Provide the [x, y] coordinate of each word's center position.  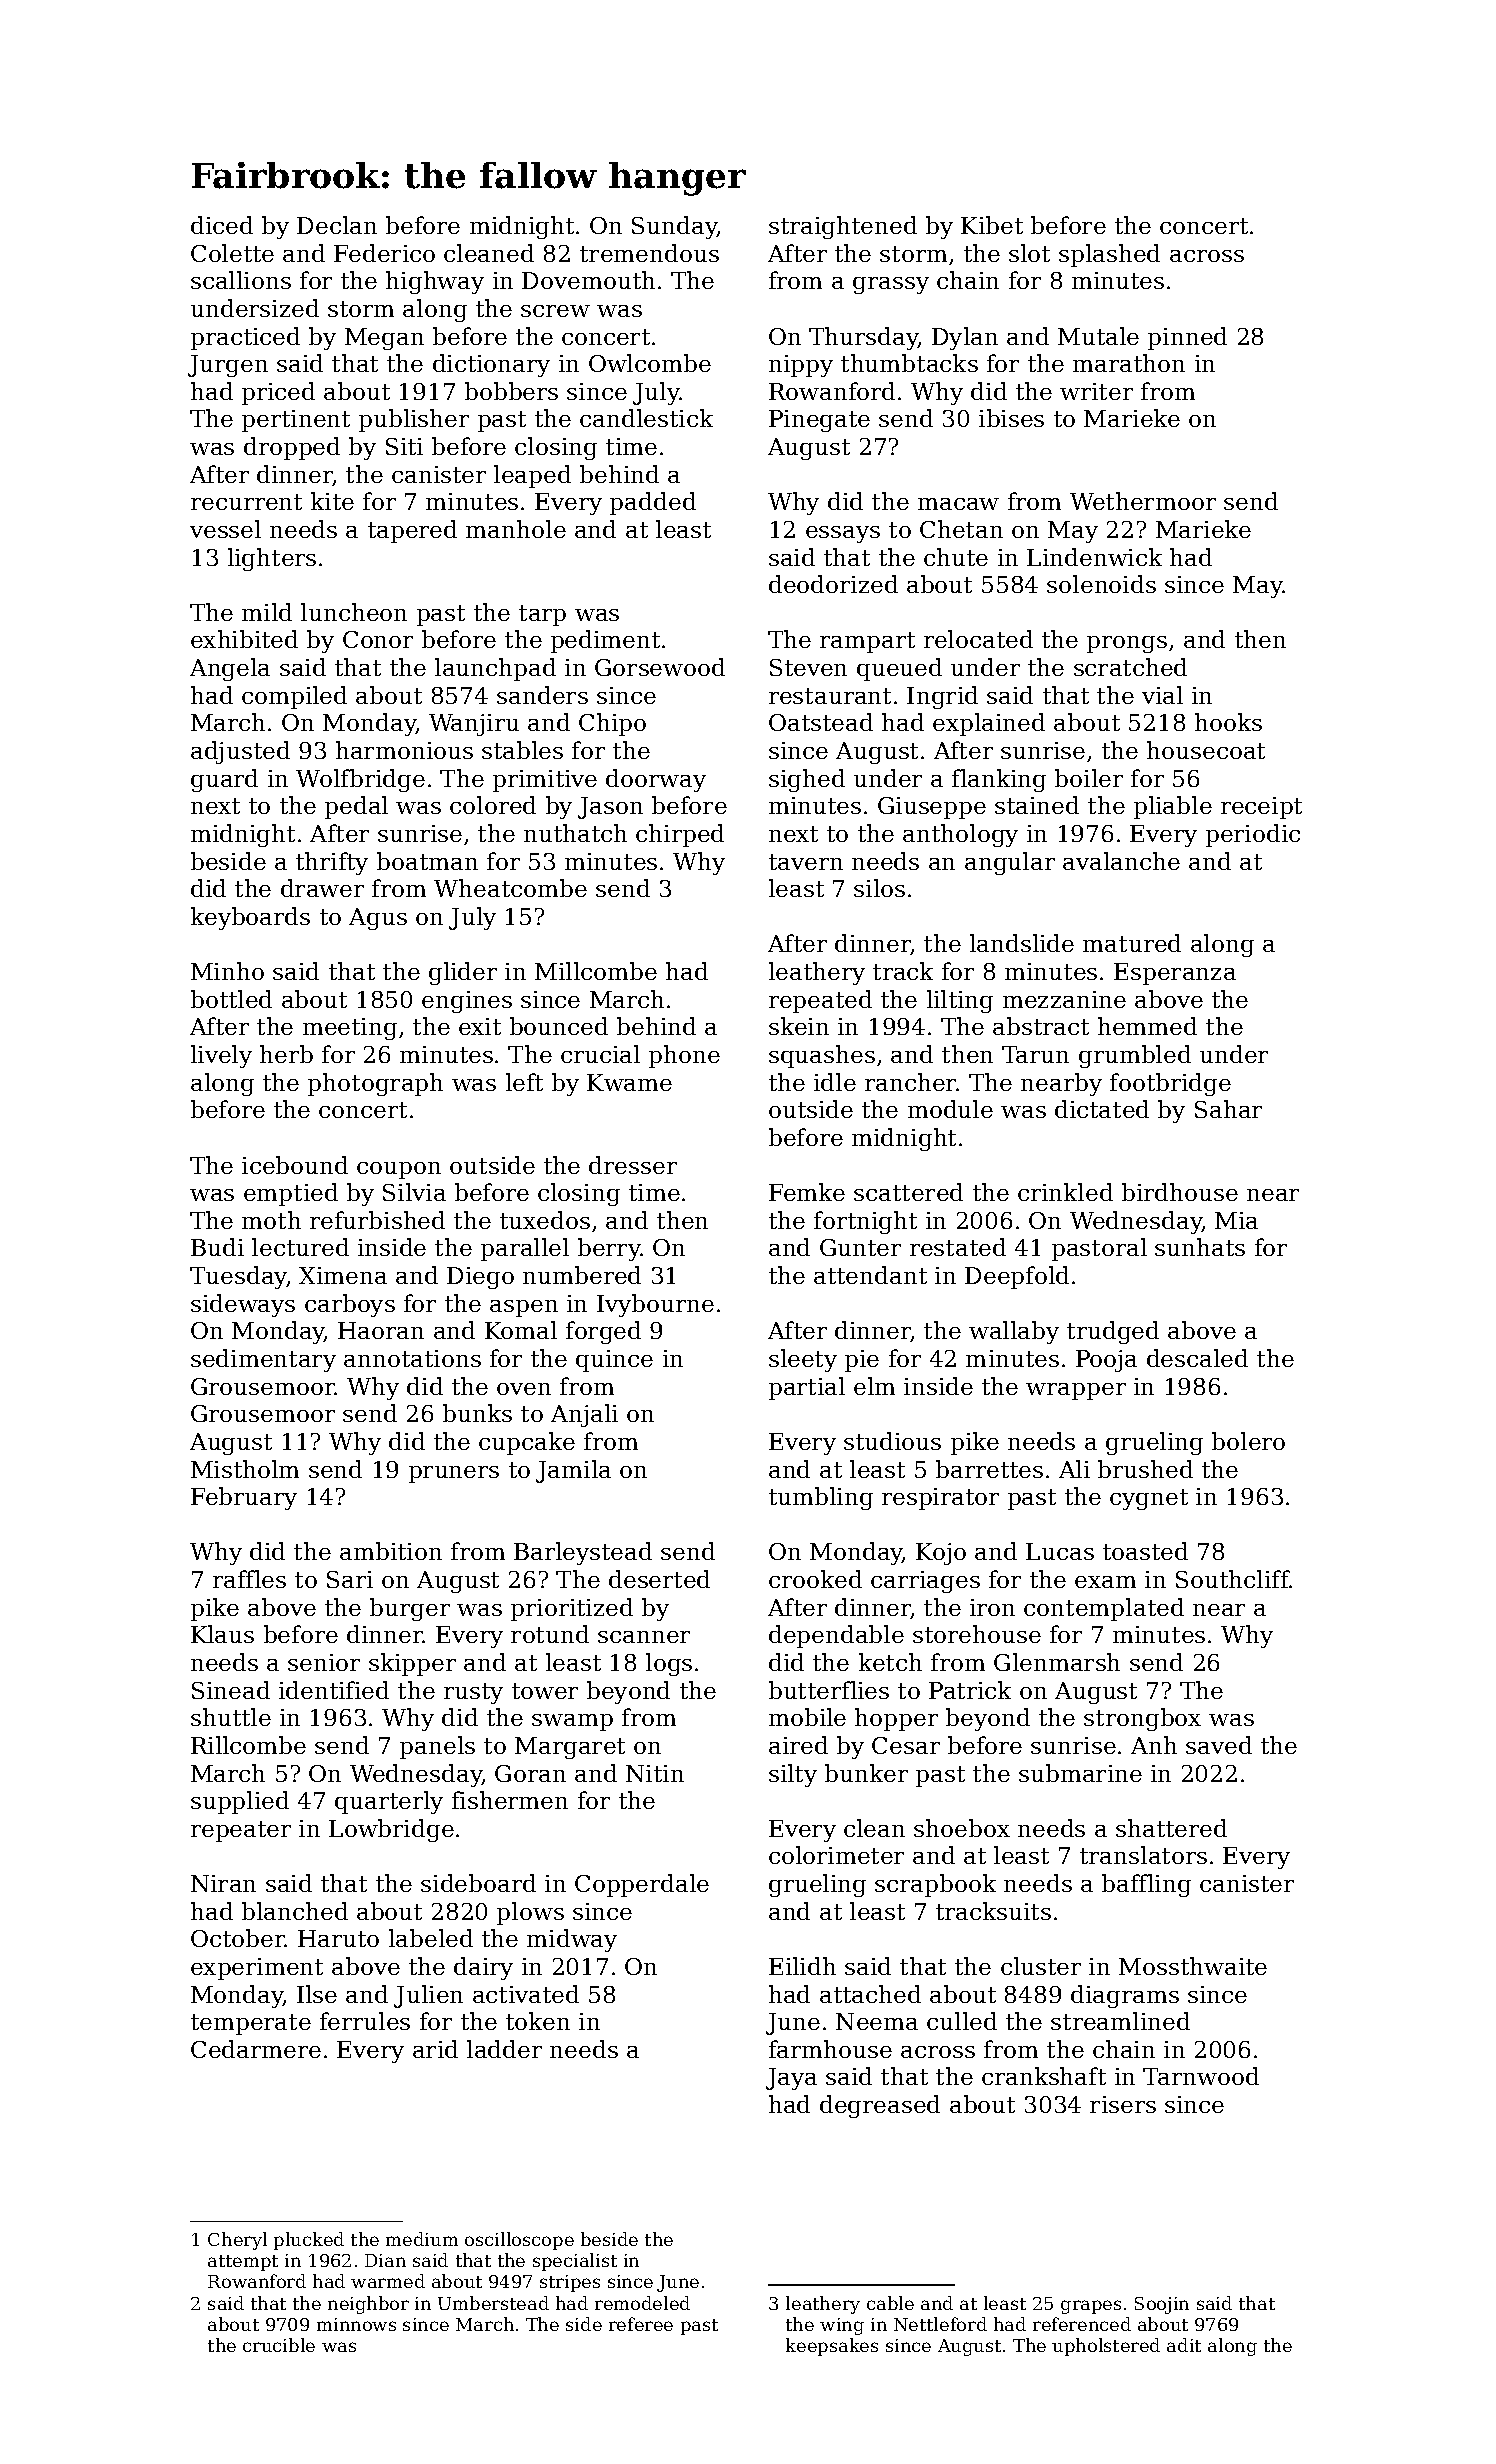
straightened [843, 227]
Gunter [860, 1247]
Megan [384, 339]
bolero [1248, 1441]
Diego [480, 1278]
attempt [243, 2263]
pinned [1187, 338]
